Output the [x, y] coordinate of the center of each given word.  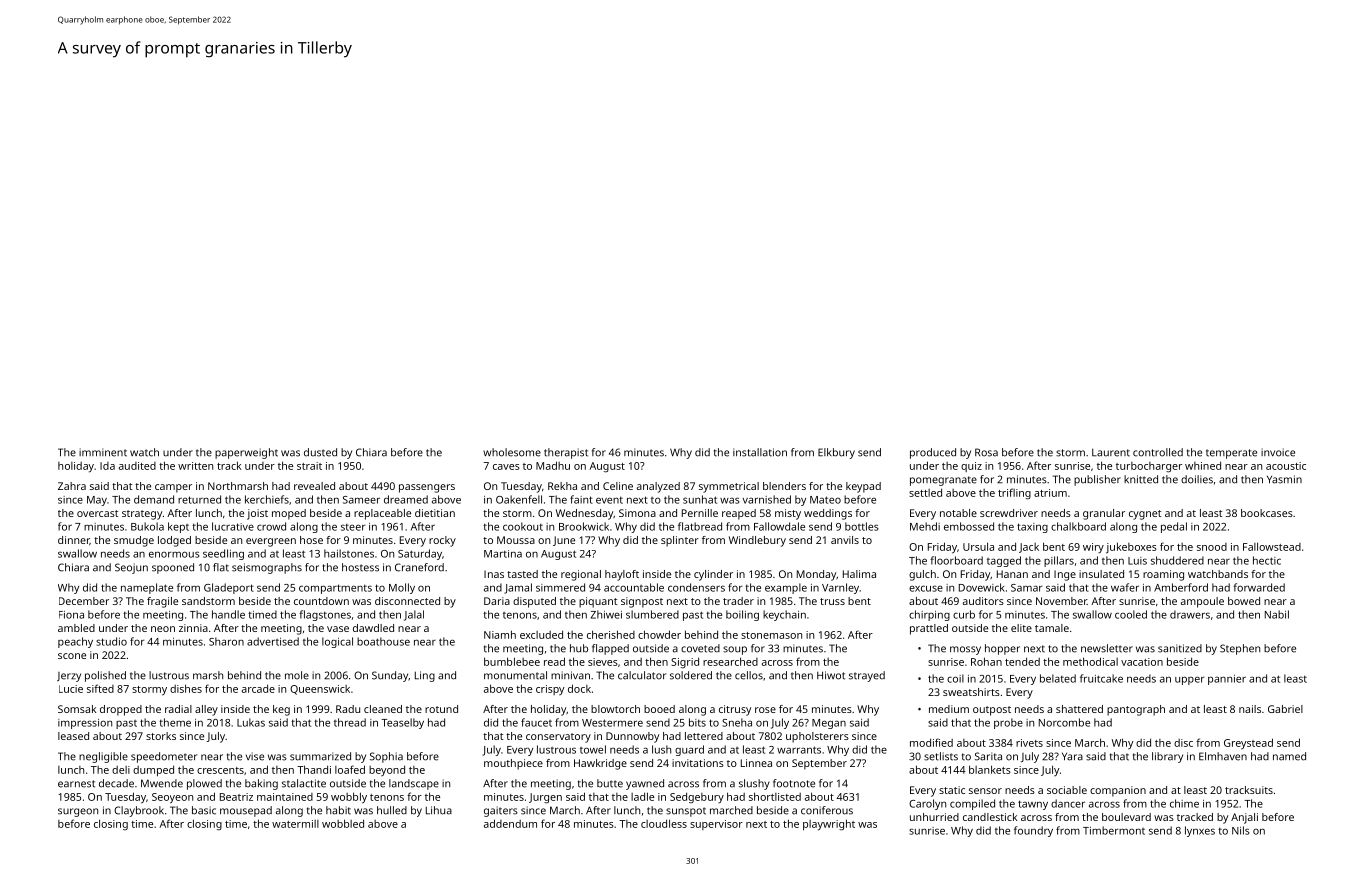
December [84, 601]
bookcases [1267, 513]
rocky [442, 541]
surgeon [78, 812]
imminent [103, 452]
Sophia [386, 757]
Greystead [1248, 743]
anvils [845, 540]
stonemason [771, 635]
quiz [971, 467]
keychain [784, 615]
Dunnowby [632, 737]
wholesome [512, 452]
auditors [983, 601]
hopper [1002, 649]
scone [72, 656]
